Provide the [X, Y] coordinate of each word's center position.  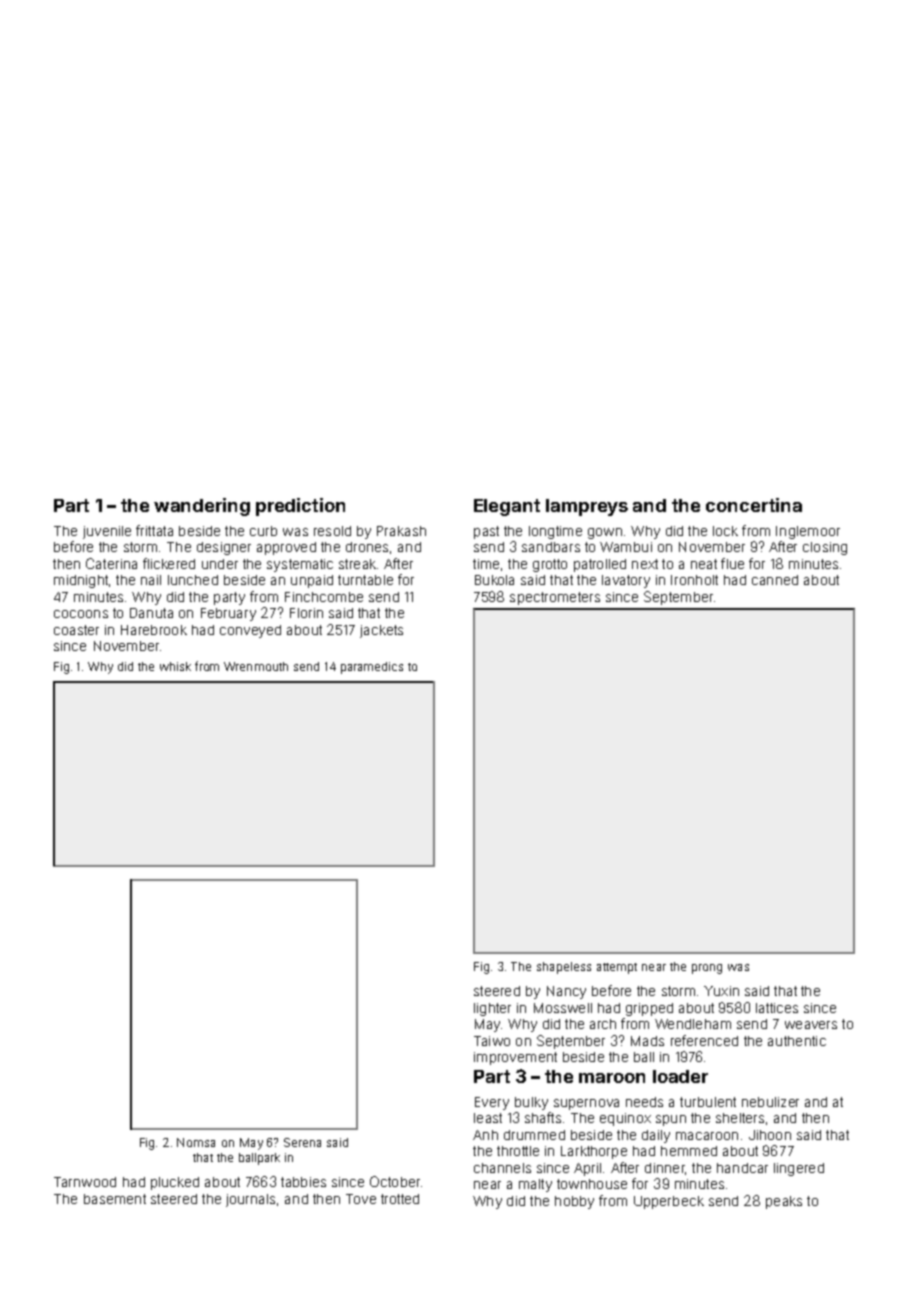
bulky [531, 1103]
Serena [302, 1142]
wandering [202, 507]
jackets [381, 631]
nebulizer [770, 1102]
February [228, 614]
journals [250, 1200]
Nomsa [196, 1142]
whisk [175, 666]
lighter [492, 1009]
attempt [617, 968]
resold [332, 531]
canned [775, 580]
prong [707, 969]
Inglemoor [808, 532]
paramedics [372, 668]
